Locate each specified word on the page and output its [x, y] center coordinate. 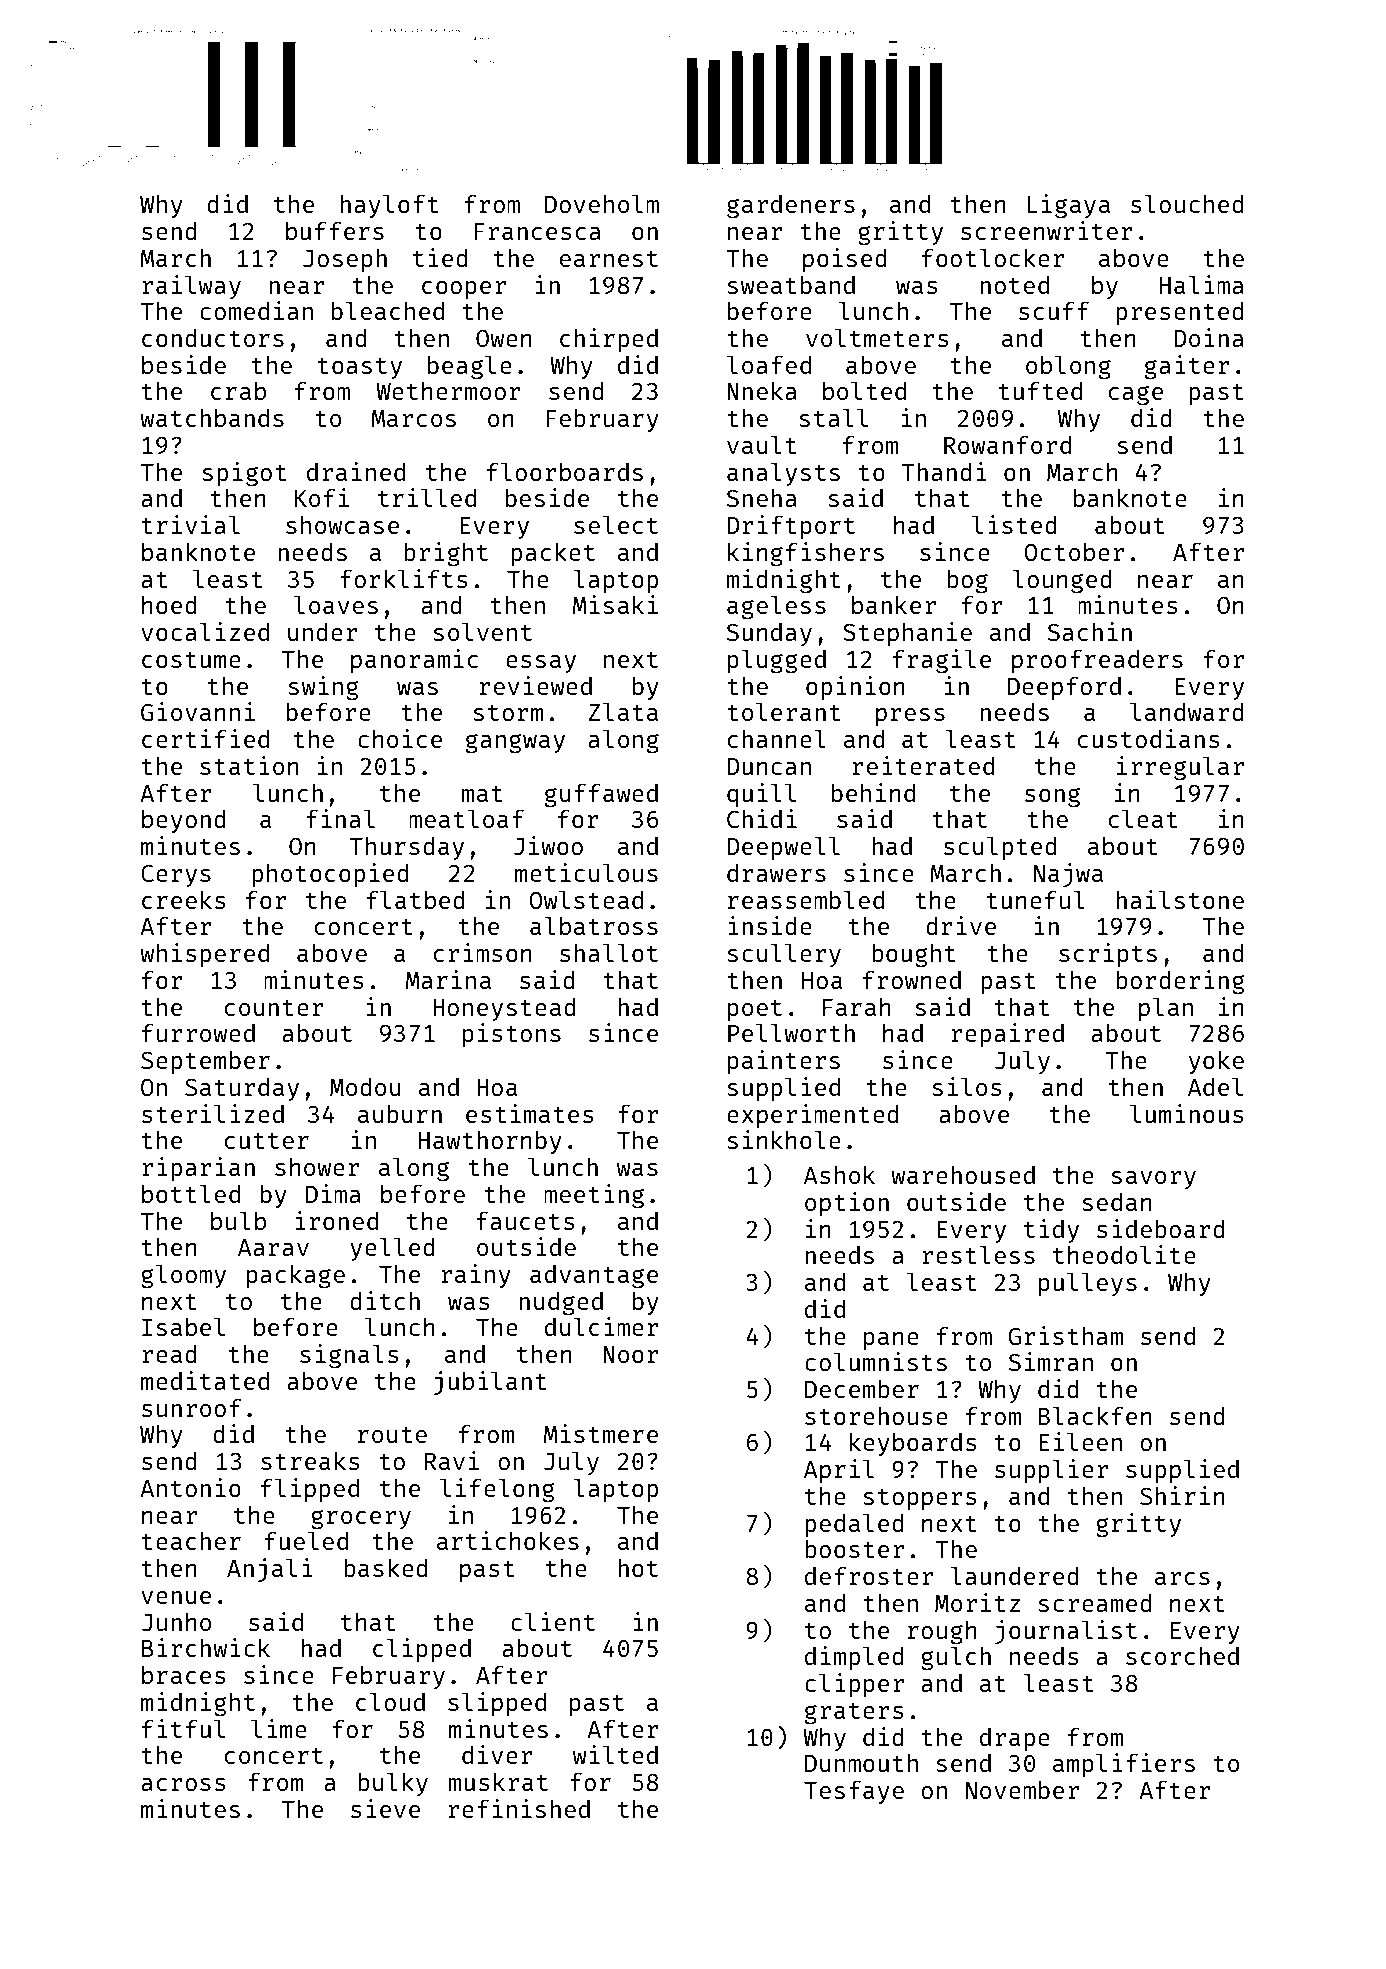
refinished [519, 1808]
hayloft [389, 206]
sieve [385, 1808]
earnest [609, 259]
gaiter [1187, 367]
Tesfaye [854, 1792]
